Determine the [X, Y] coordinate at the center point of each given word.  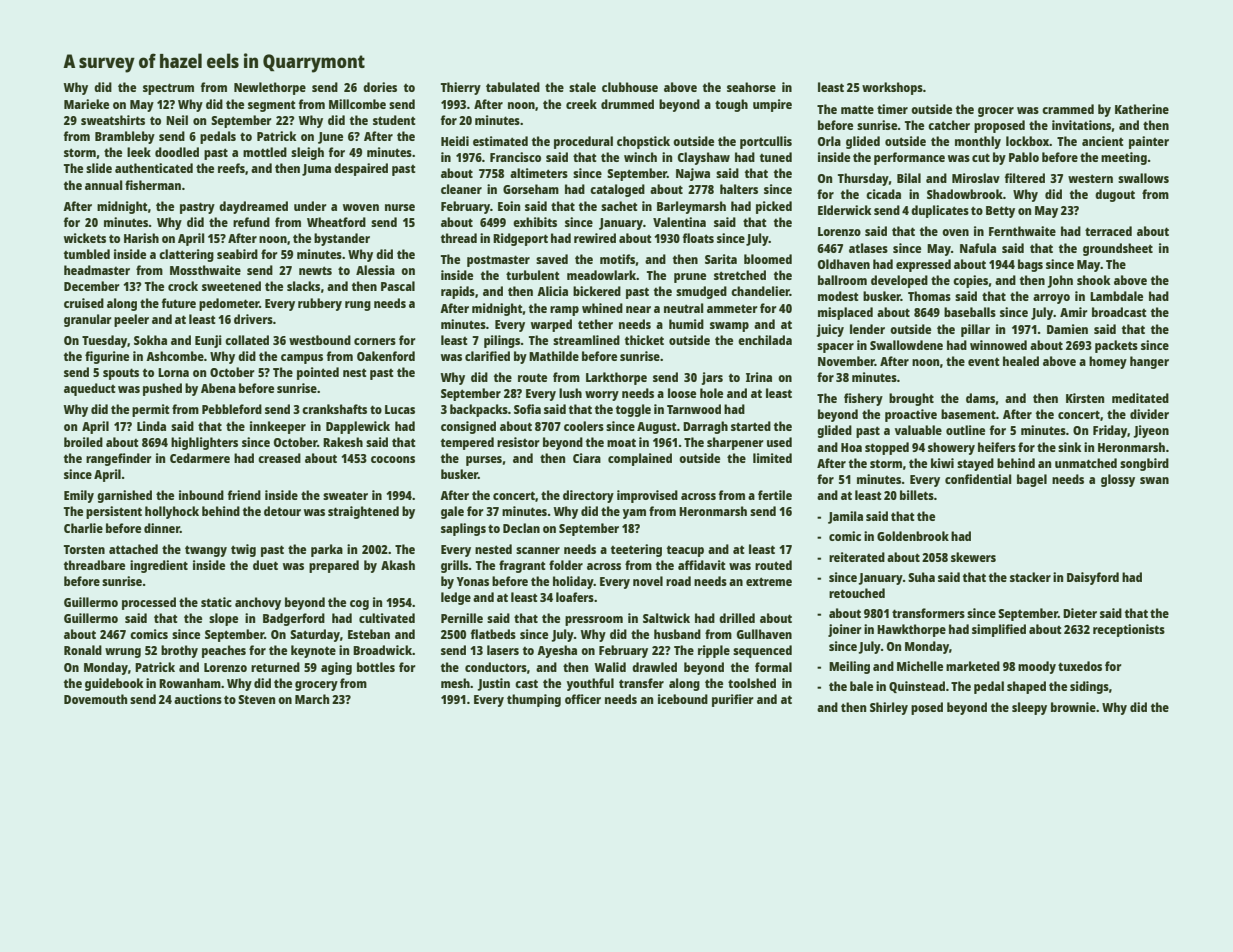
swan [1154, 480]
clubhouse [630, 87]
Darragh [705, 427]
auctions [198, 699]
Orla [829, 141]
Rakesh [343, 442]
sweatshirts [113, 120]
